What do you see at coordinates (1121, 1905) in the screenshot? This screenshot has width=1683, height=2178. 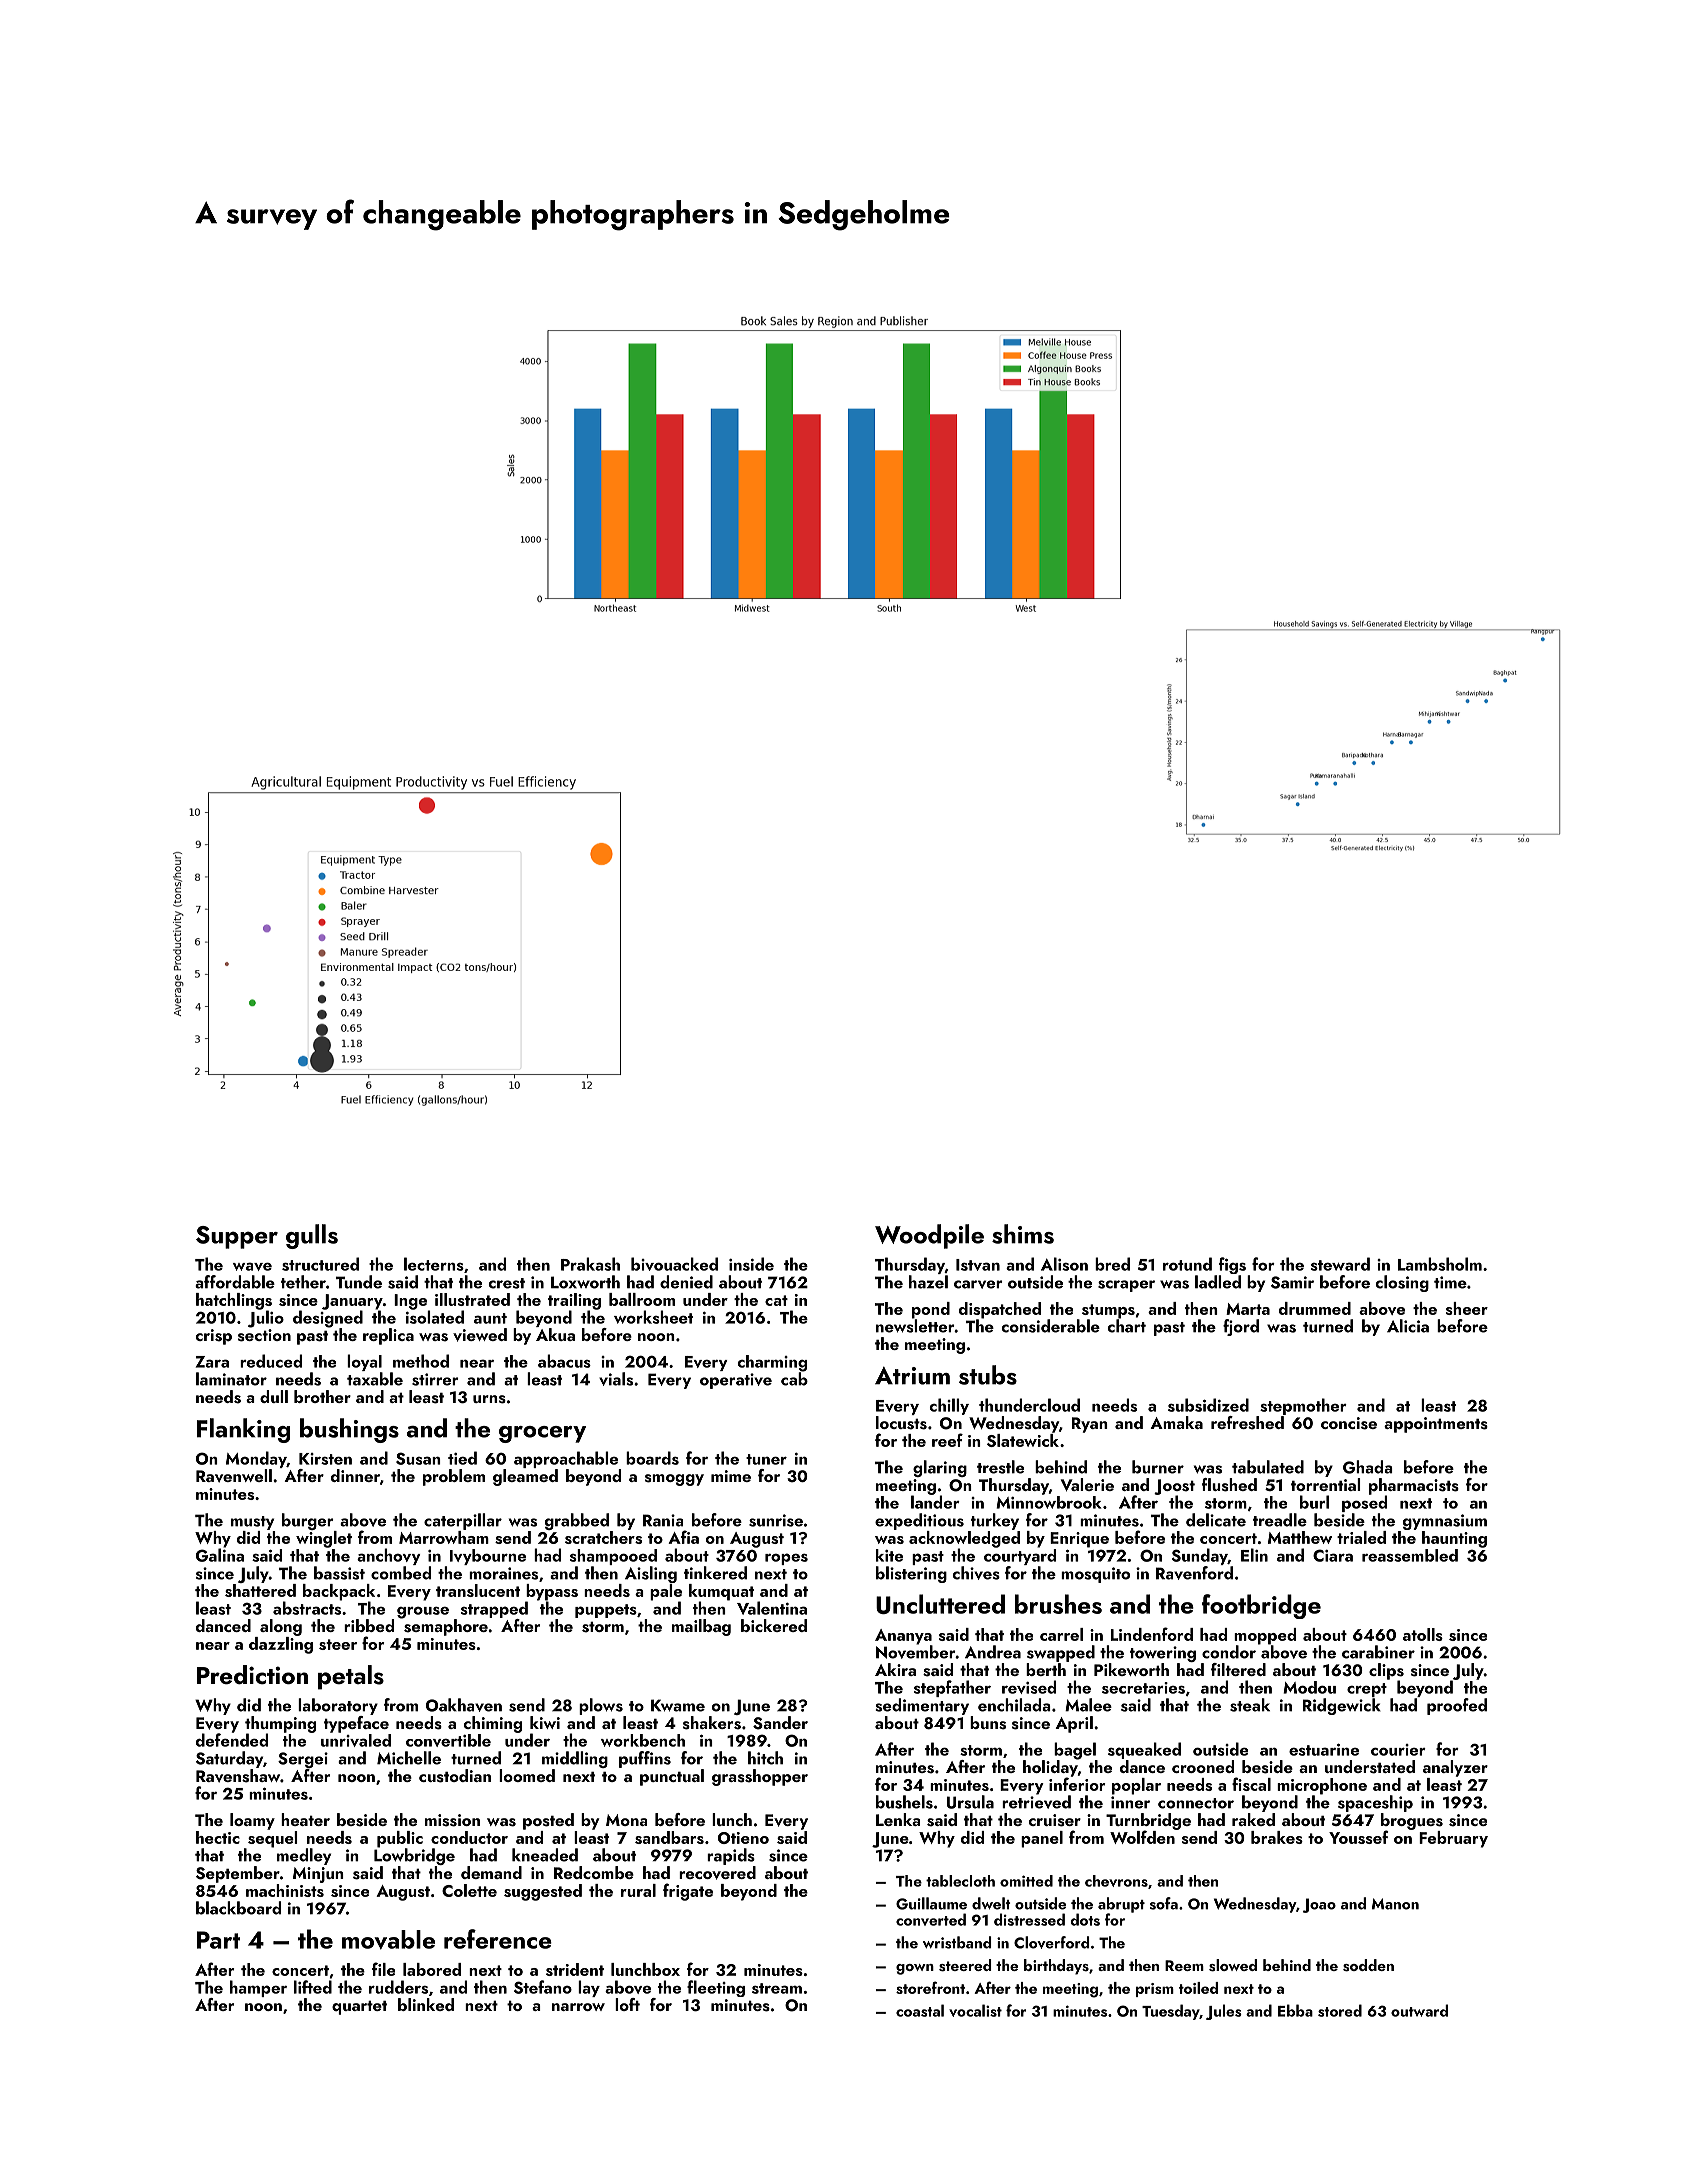 I see `abrupt` at bounding box center [1121, 1905].
